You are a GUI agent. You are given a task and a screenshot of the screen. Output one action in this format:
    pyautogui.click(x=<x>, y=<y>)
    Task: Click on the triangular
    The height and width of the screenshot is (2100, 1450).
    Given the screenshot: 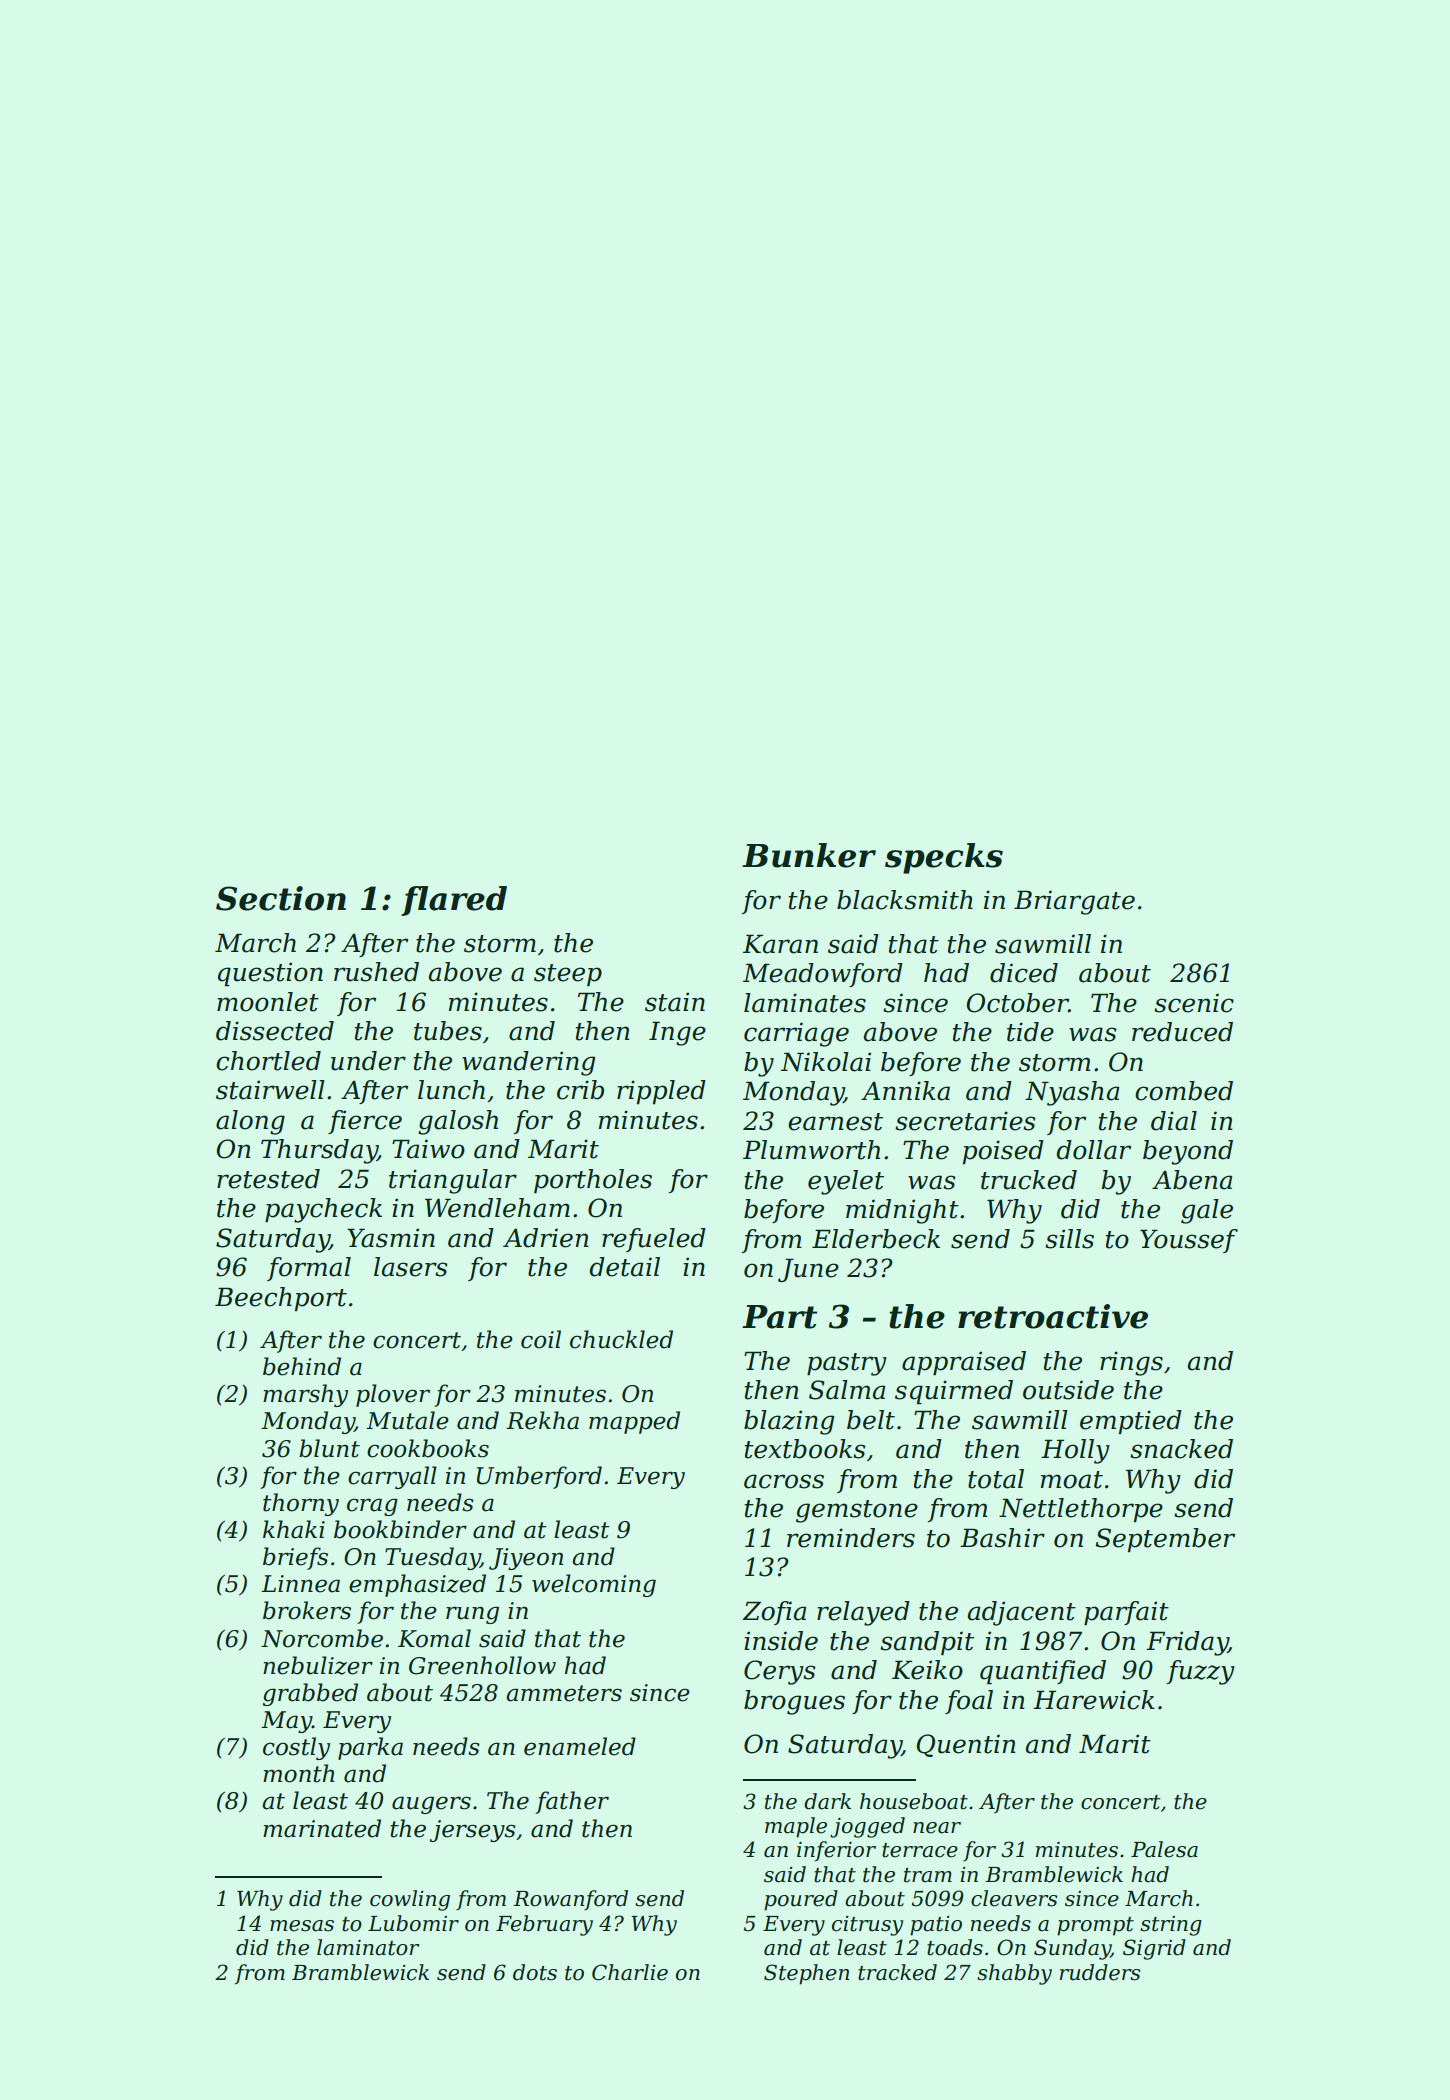 What is the action you would take?
    pyautogui.click(x=453, y=1181)
